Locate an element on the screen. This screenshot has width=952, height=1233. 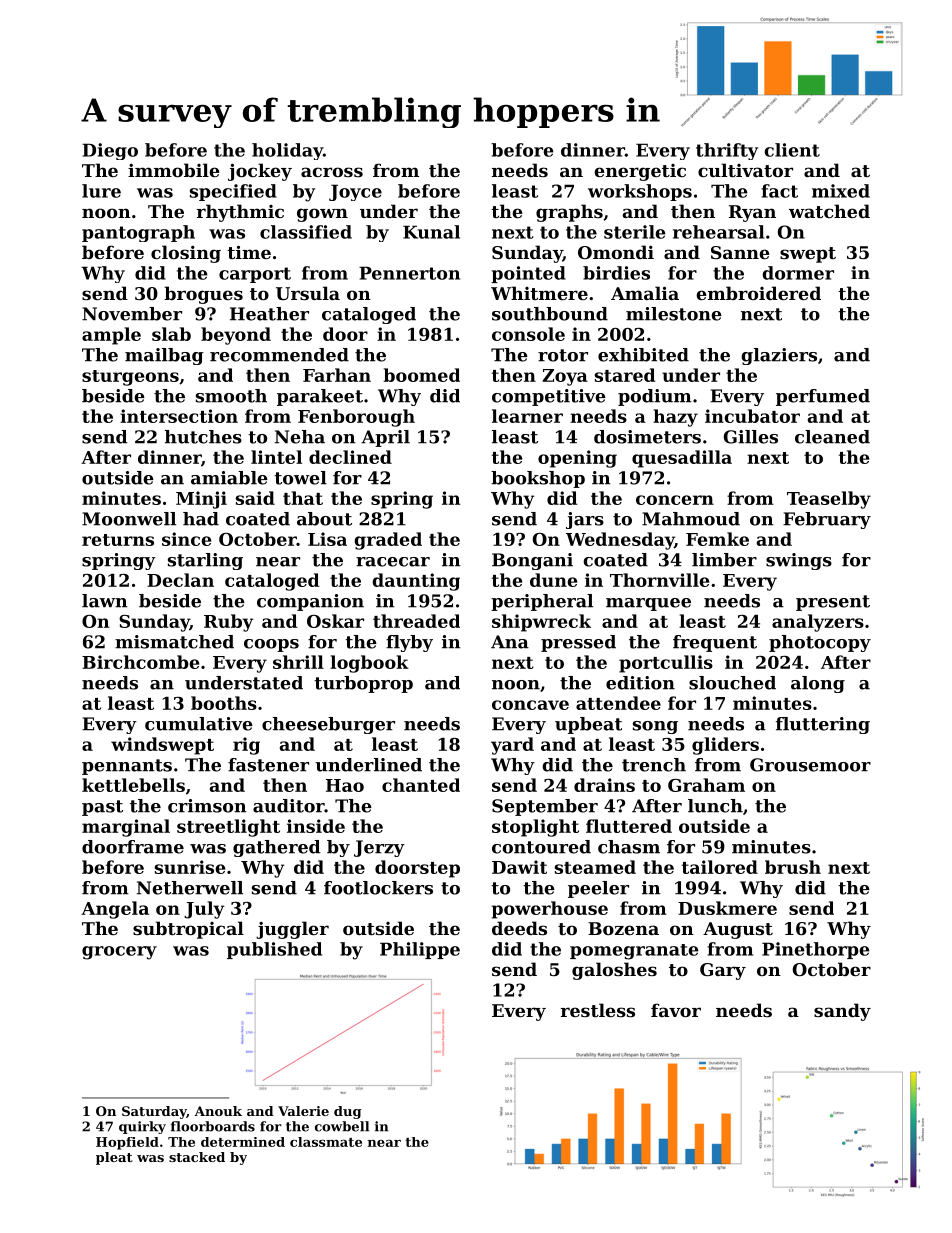
hazy is located at coordinates (675, 418).
